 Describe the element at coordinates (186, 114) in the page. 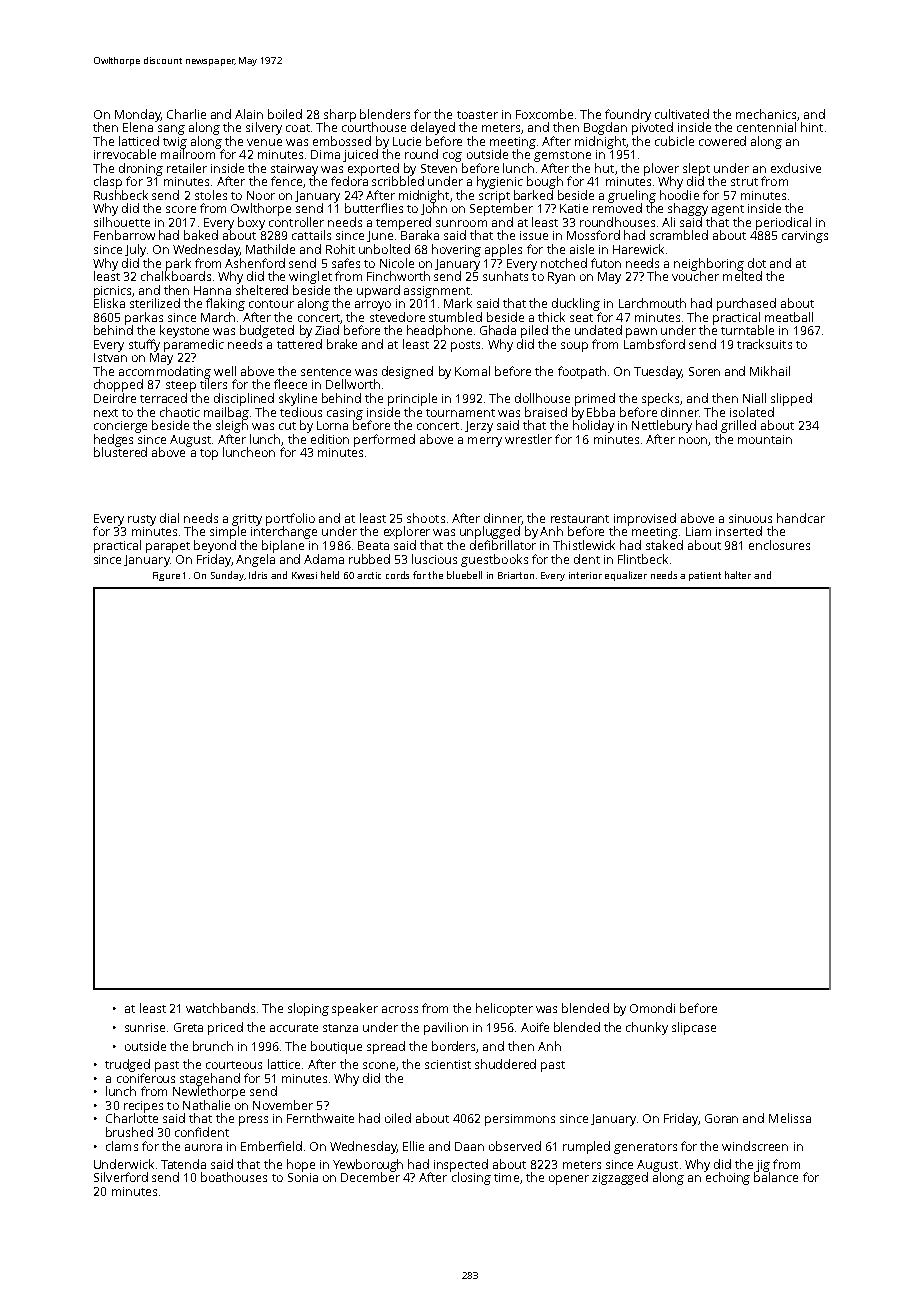

I see `Charlie` at that location.
